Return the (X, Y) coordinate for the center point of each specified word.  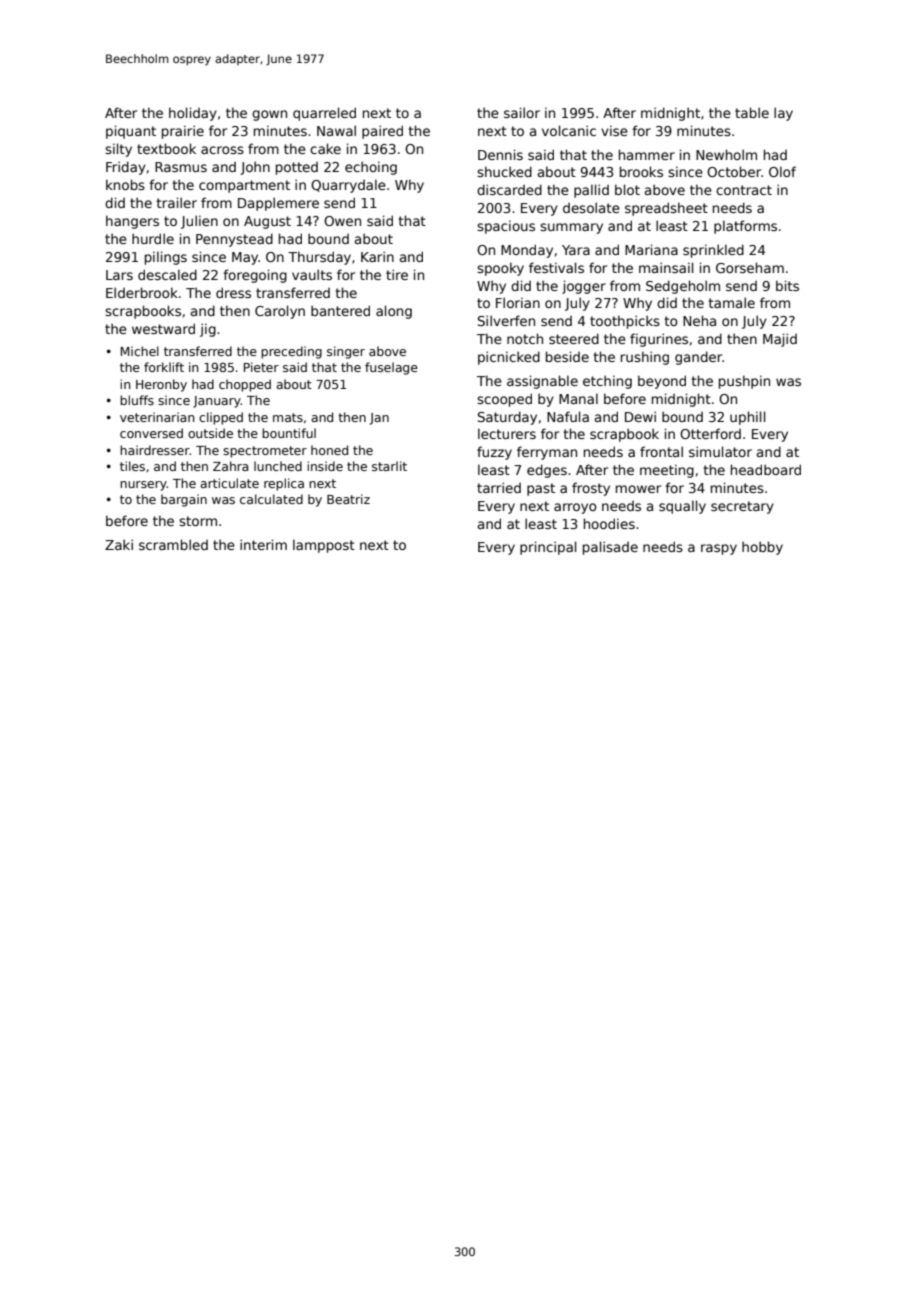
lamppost (324, 546)
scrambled (173, 544)
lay (783, 114)
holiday (193, 114)
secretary (742, 507)
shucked (504, 171)
